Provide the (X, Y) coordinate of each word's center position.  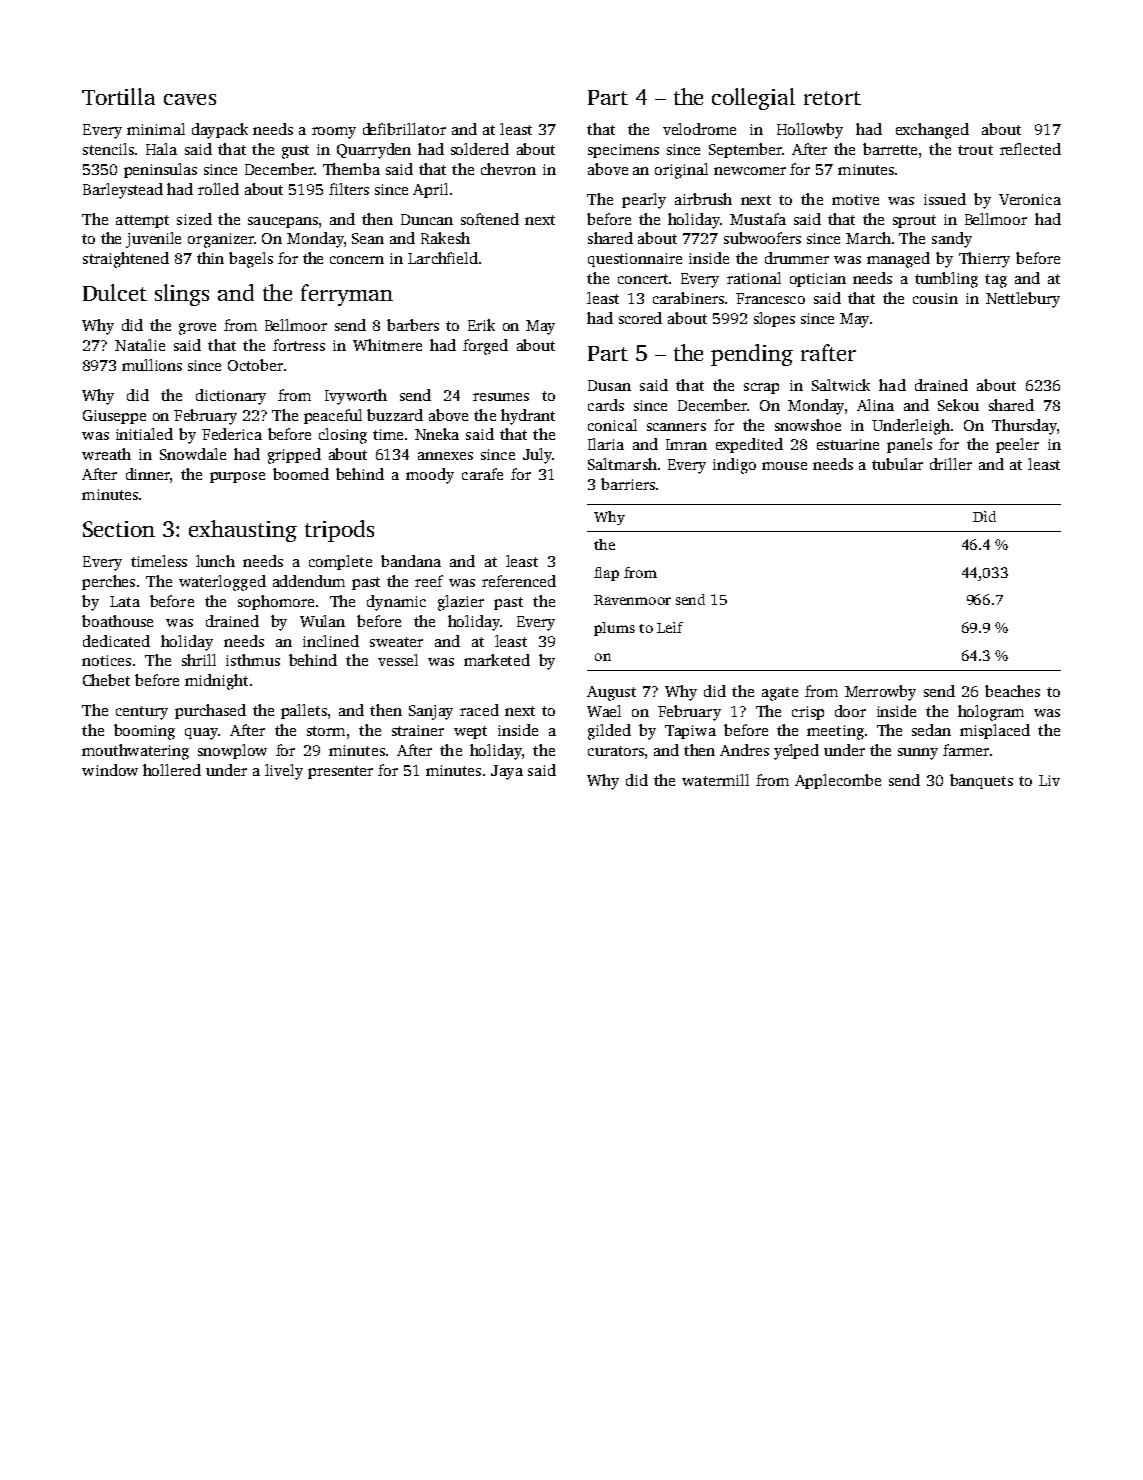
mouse (784, 466)
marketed (497, 660)
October (255, 365)
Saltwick (841, 385)
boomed (301, 474)
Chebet (106, 680)
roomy (334, 133)
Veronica (1030, 199)
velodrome (699, 129)
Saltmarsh (622, 464)
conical (612, 425)
